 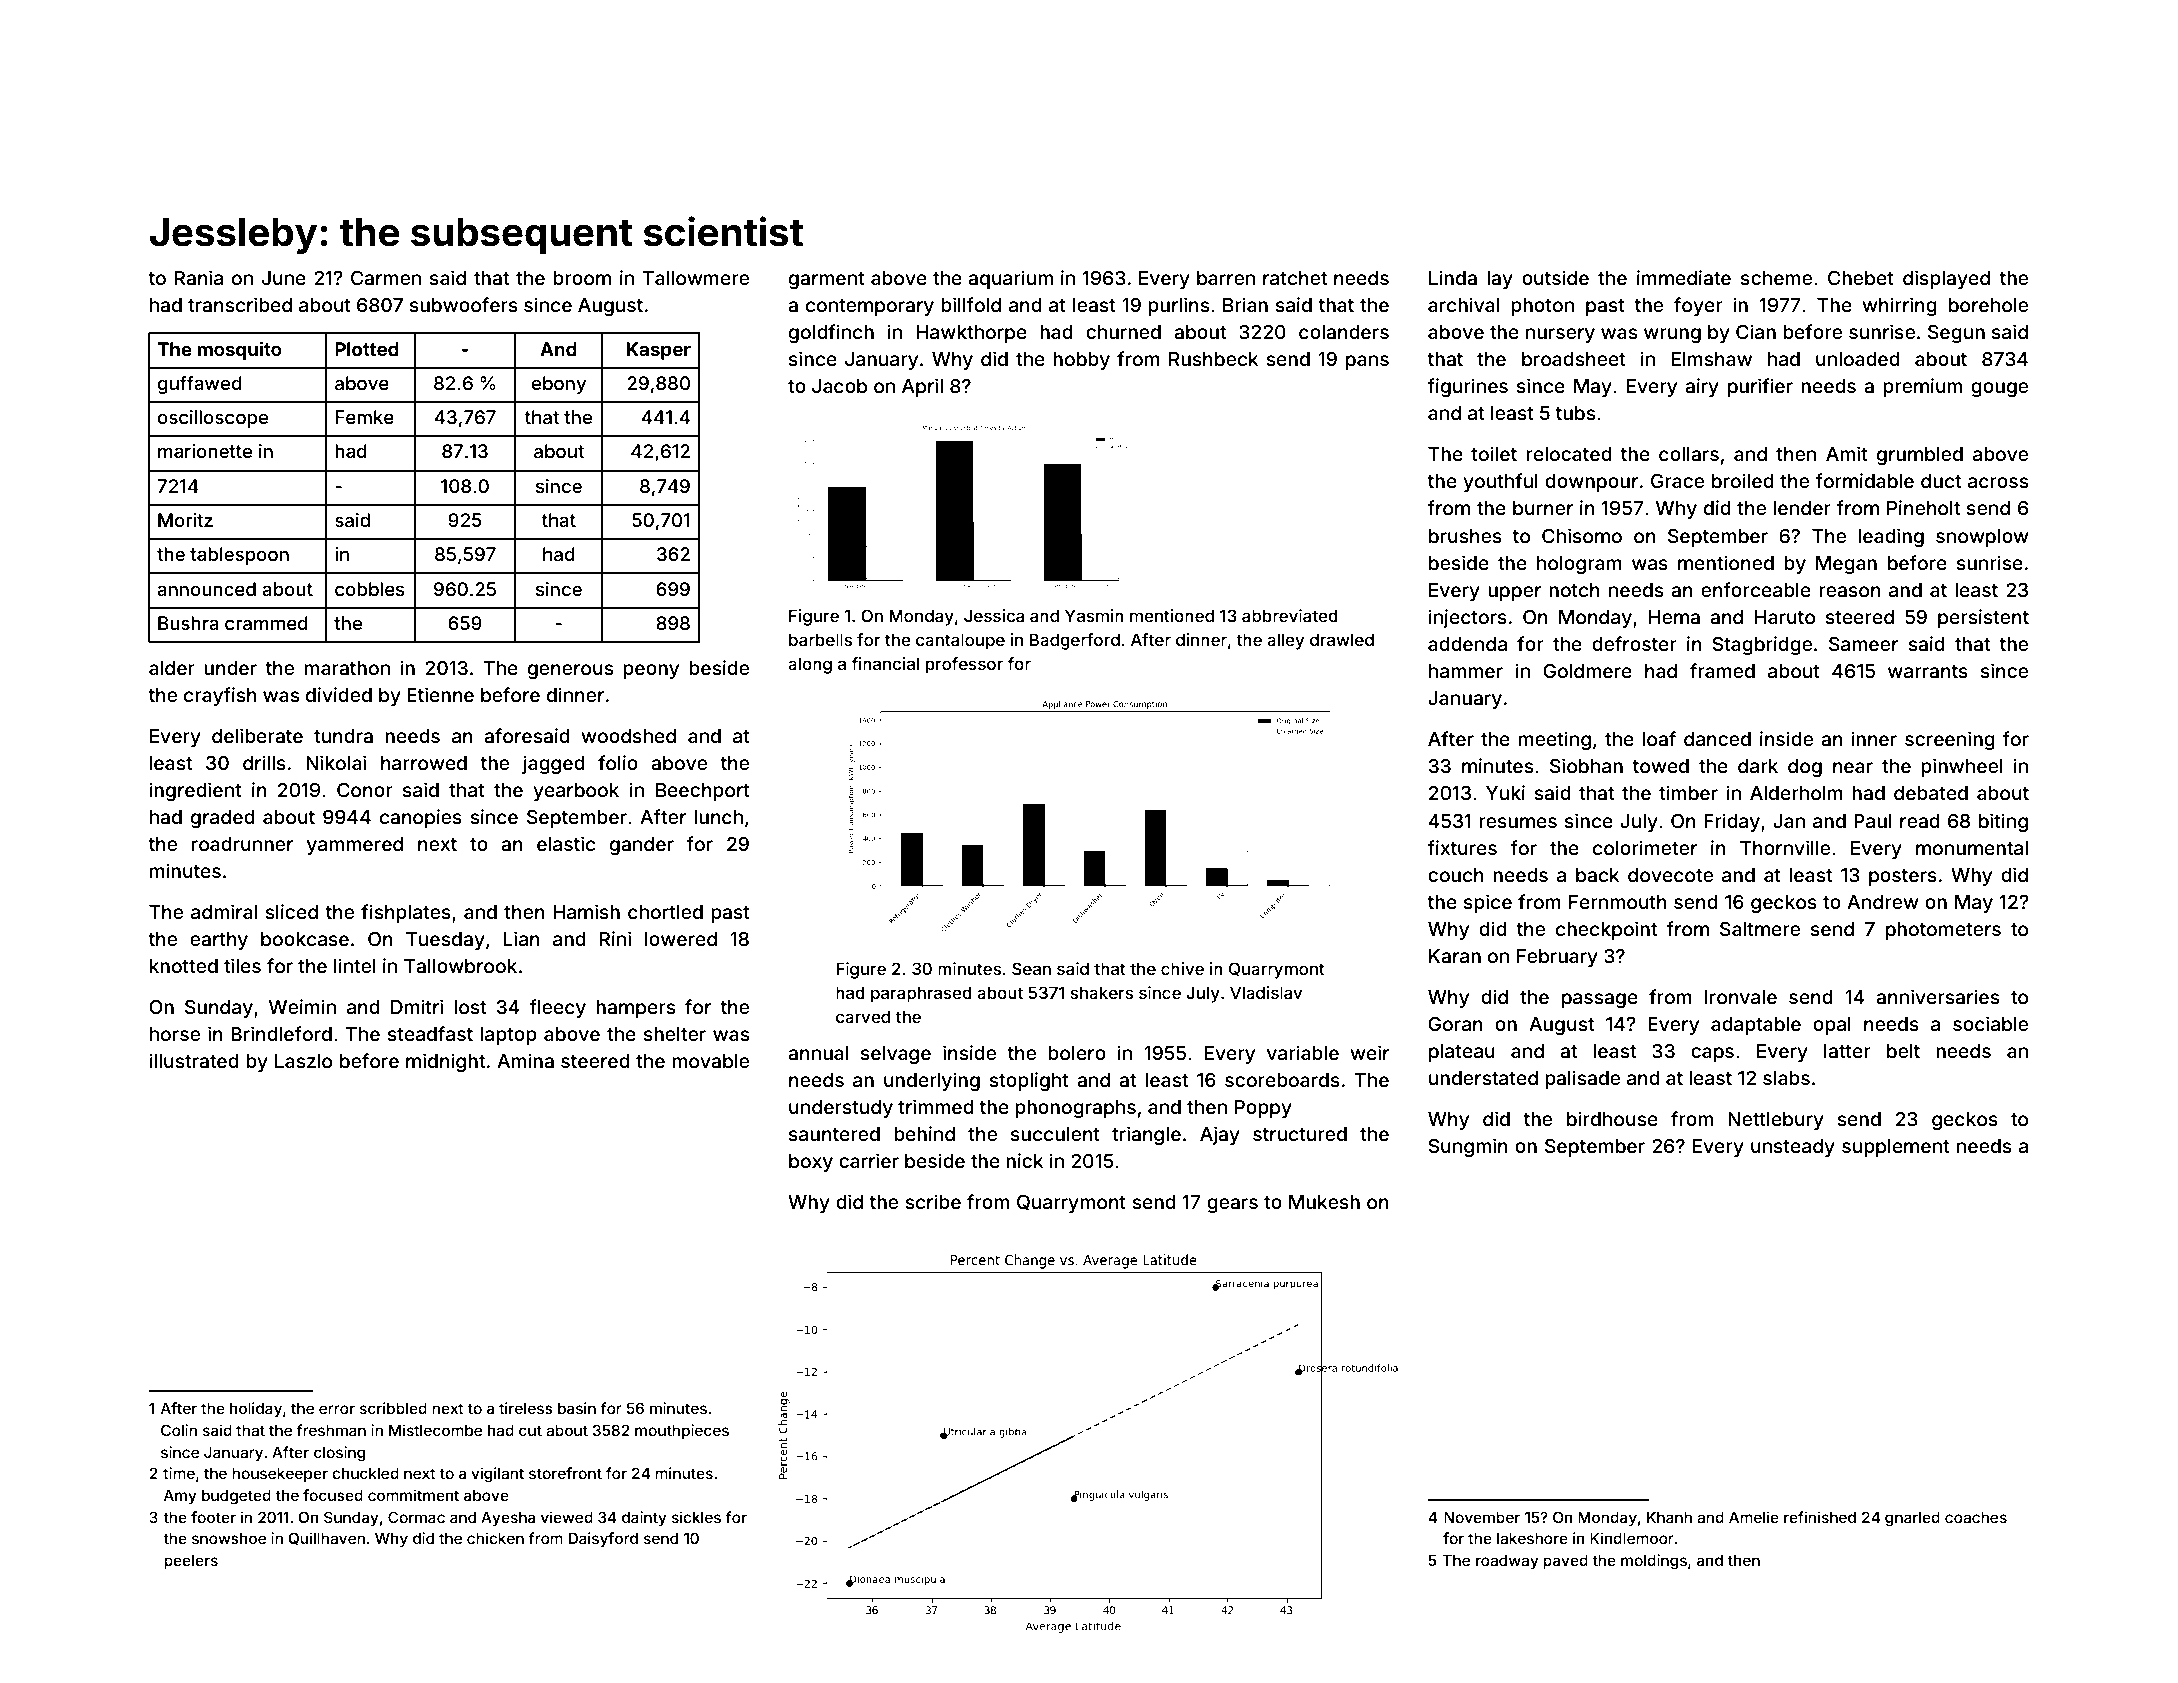 What do you see at coordinates (1507, 1562) in the image?
I see `roadway` at bounding box center [1507, 1562].
